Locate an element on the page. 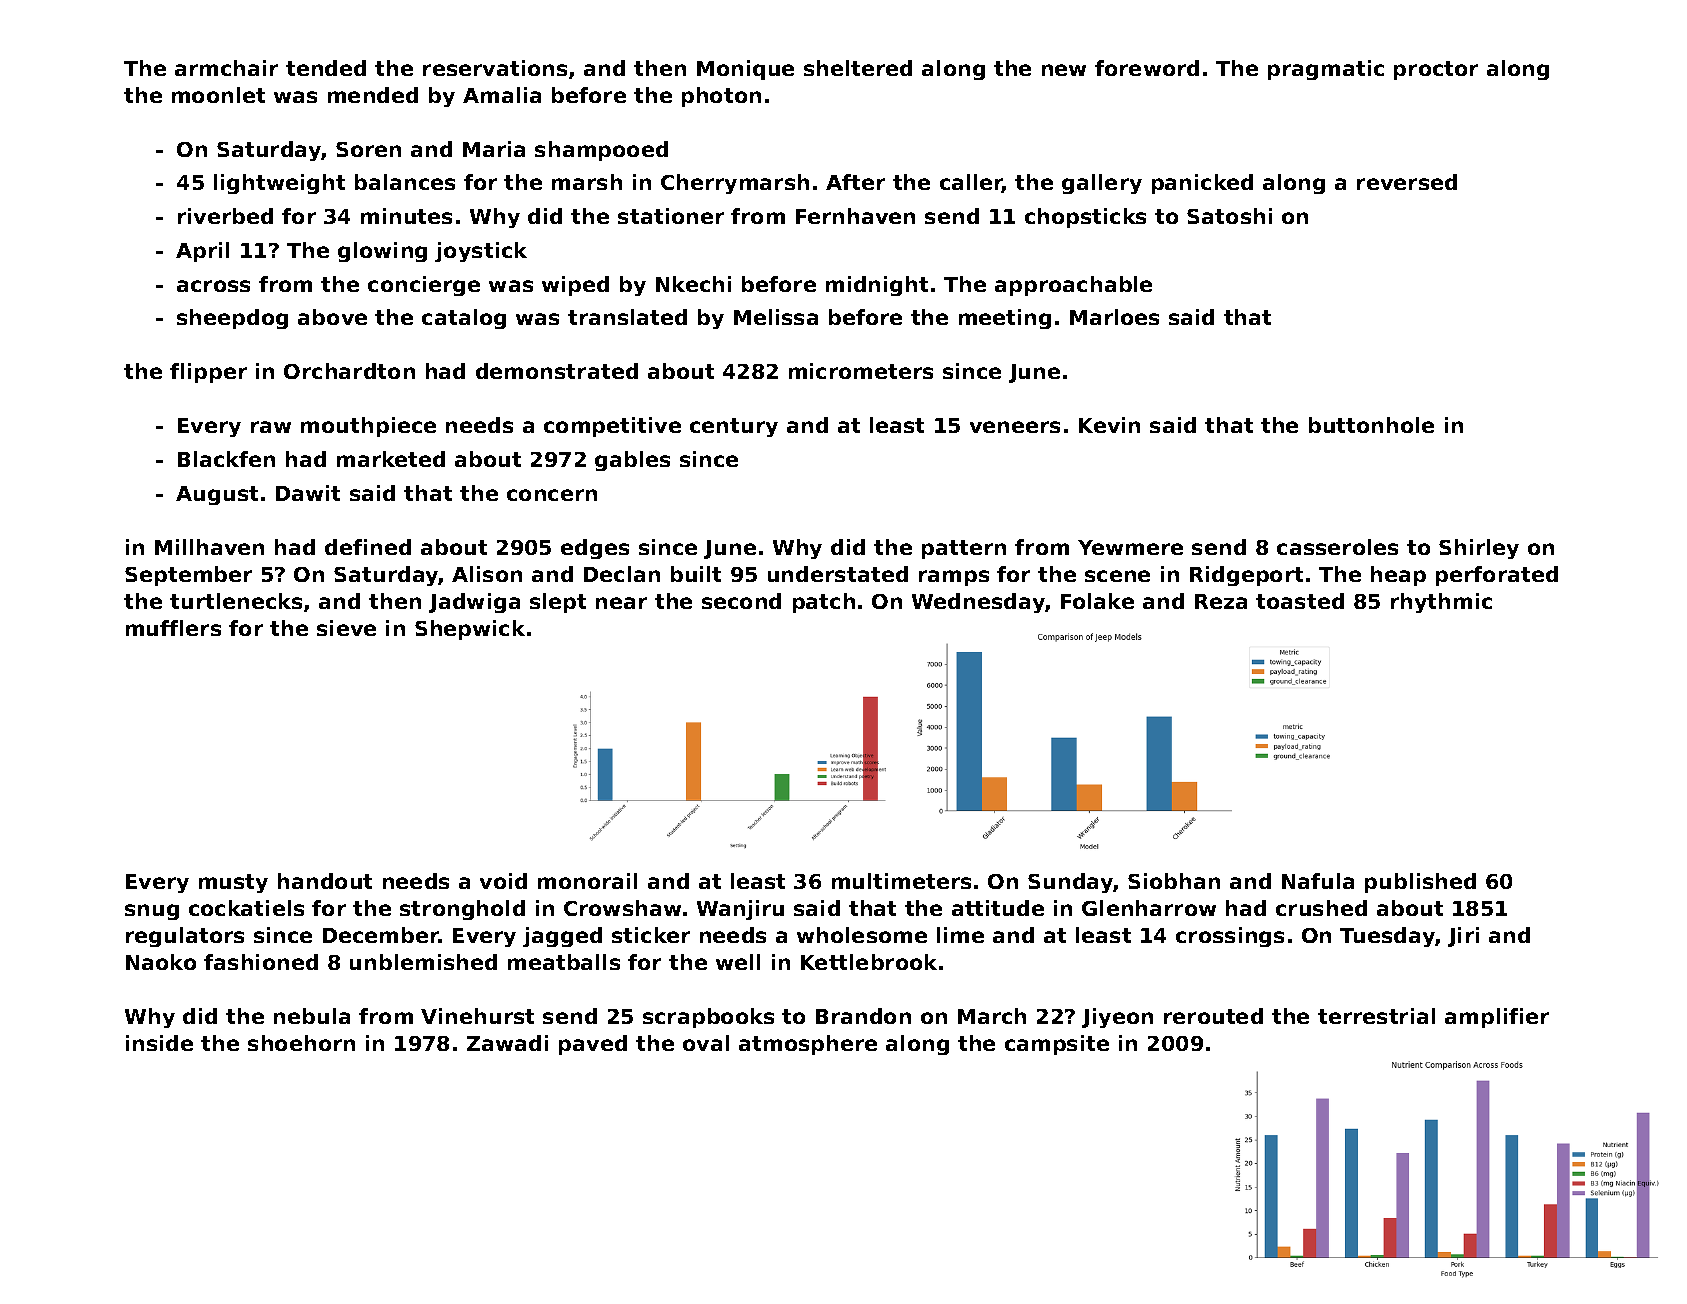 The height and width of the page is (1304, 1687). buttonhole is located at coordinates (1371, 425).
